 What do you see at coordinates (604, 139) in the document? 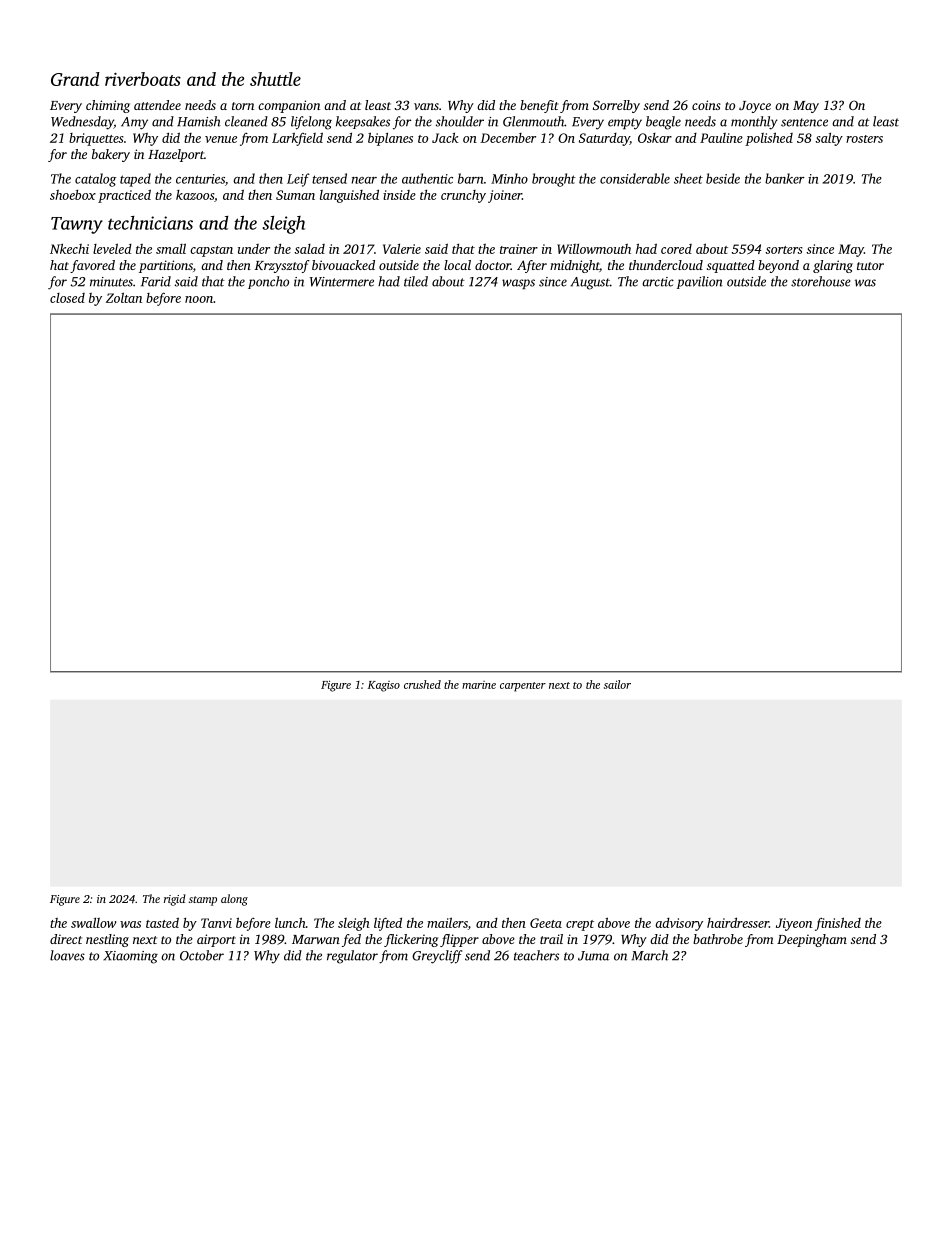
I see `Saturday` at bounding box center [604, 139].
